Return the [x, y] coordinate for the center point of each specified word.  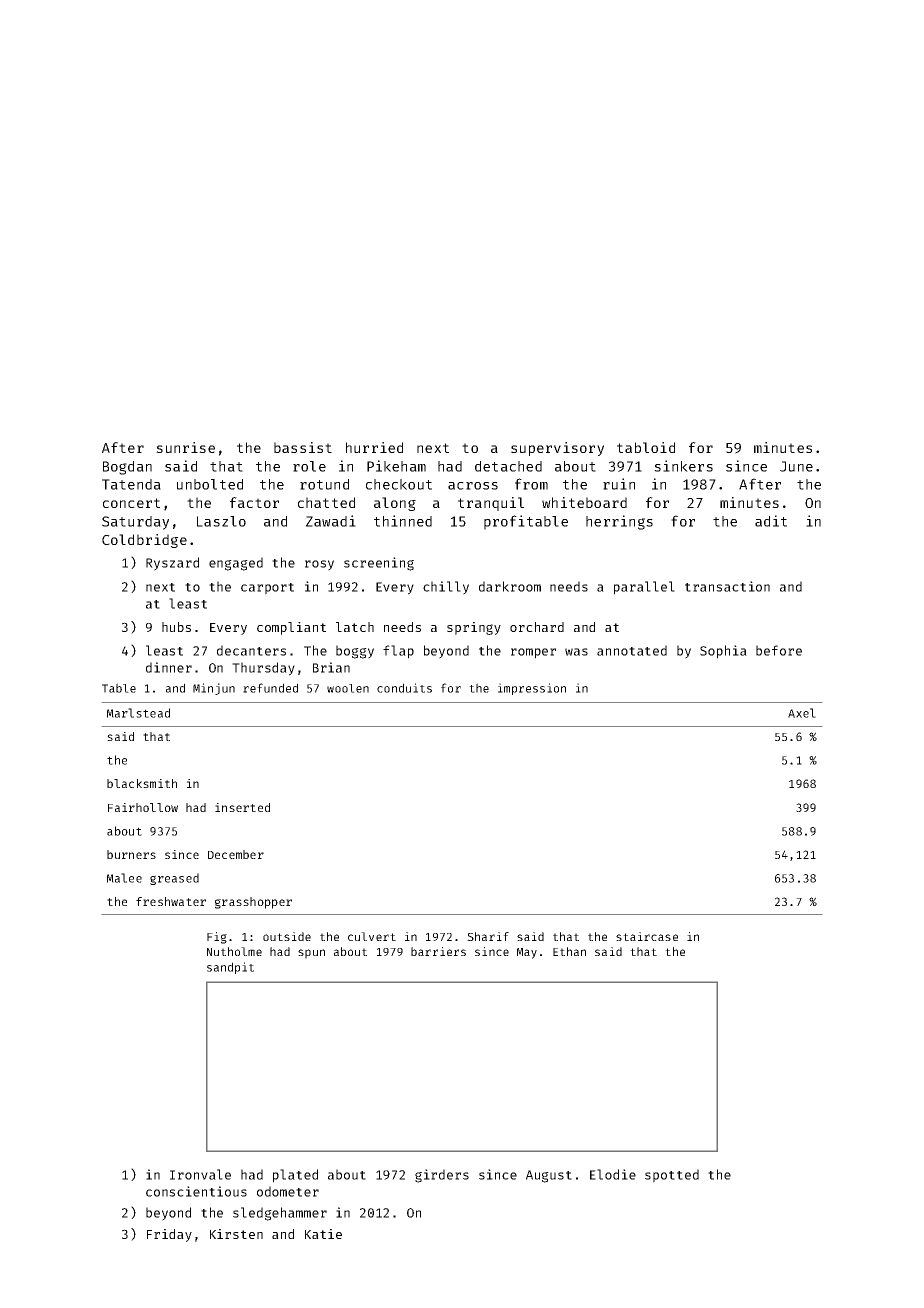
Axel [802, 713]
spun [311, 954]
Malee [124, 878]
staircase [647, 936]
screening [379, 564]
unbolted [210, 484]
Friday [169, 1235]
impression [532, 689]
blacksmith [142, 783]
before [779, 650]
